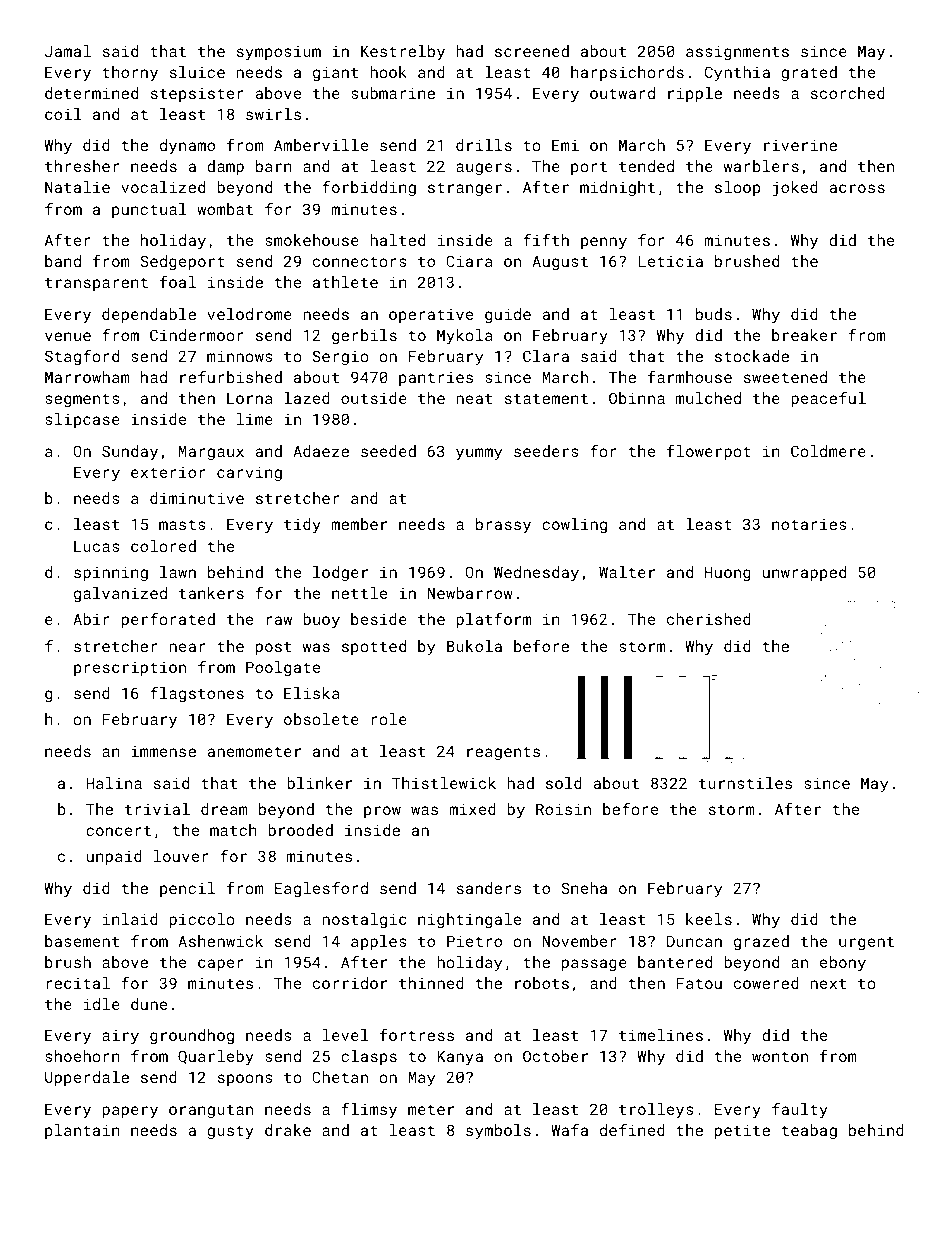  Describe the element at coordinates (546, 239) in the document. I see `fifth` at that location.
